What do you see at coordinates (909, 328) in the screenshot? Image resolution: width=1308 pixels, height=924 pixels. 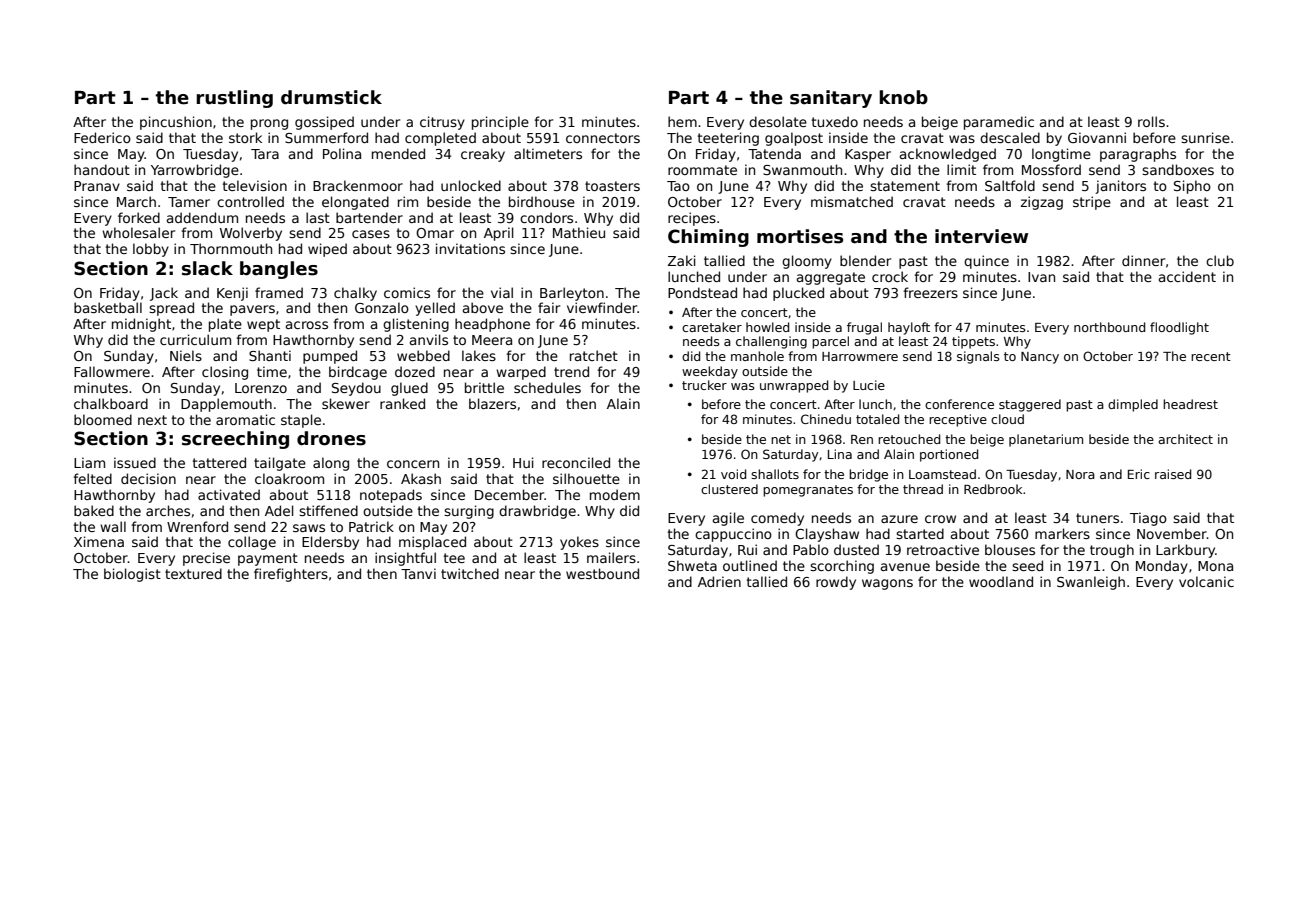 I see `hayloft` at bounding box center [909, 328].
